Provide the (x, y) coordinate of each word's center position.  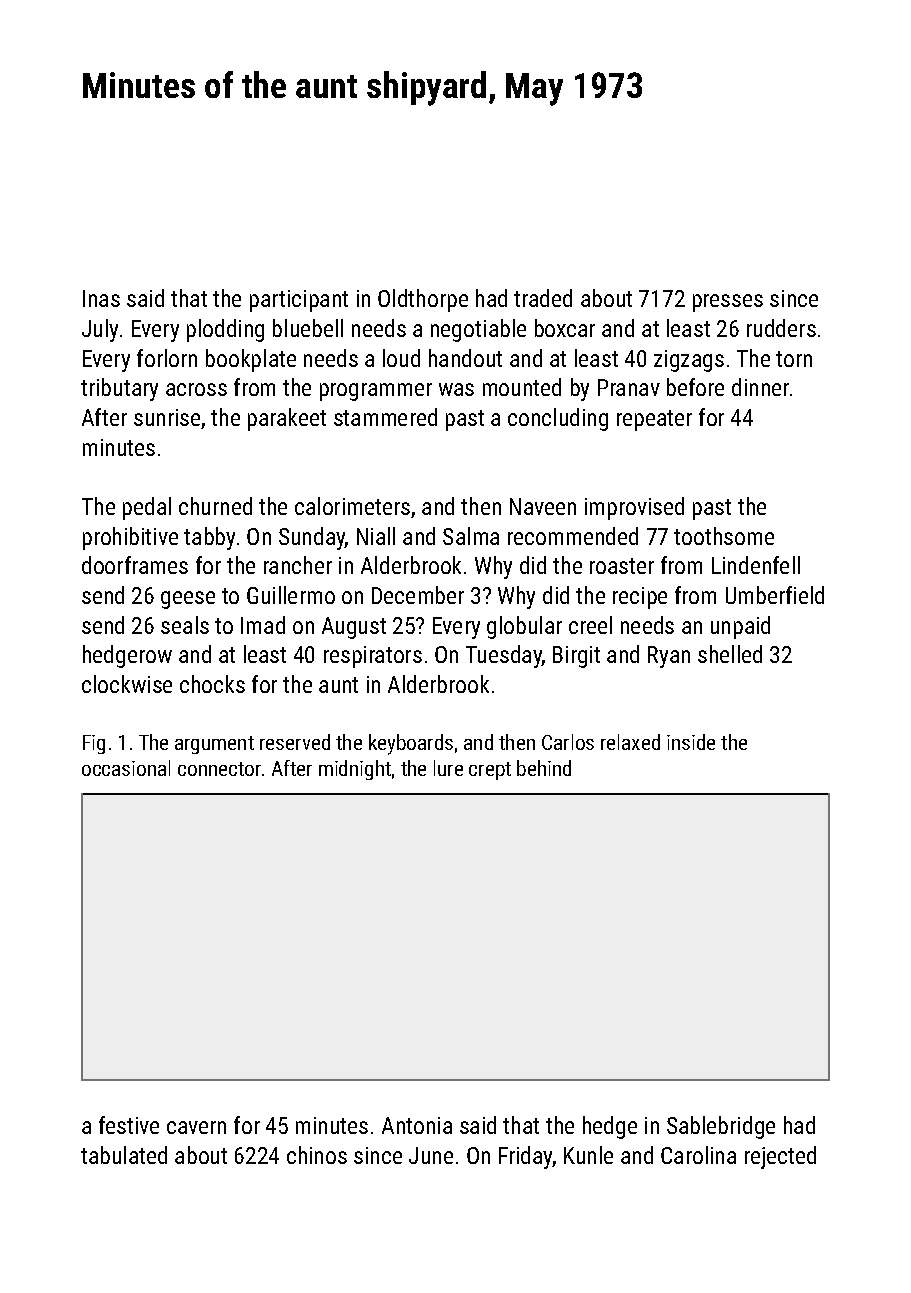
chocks (212, 684)
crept (490, 771)
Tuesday (504, 656)
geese (188, 600)
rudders (781, 328)
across (196, 389)
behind (544, 768)
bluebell (308, 328)
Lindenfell (756, 565)
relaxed (630, 742)
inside (691, 742)
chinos (317, 1155)
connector (219, 769)
